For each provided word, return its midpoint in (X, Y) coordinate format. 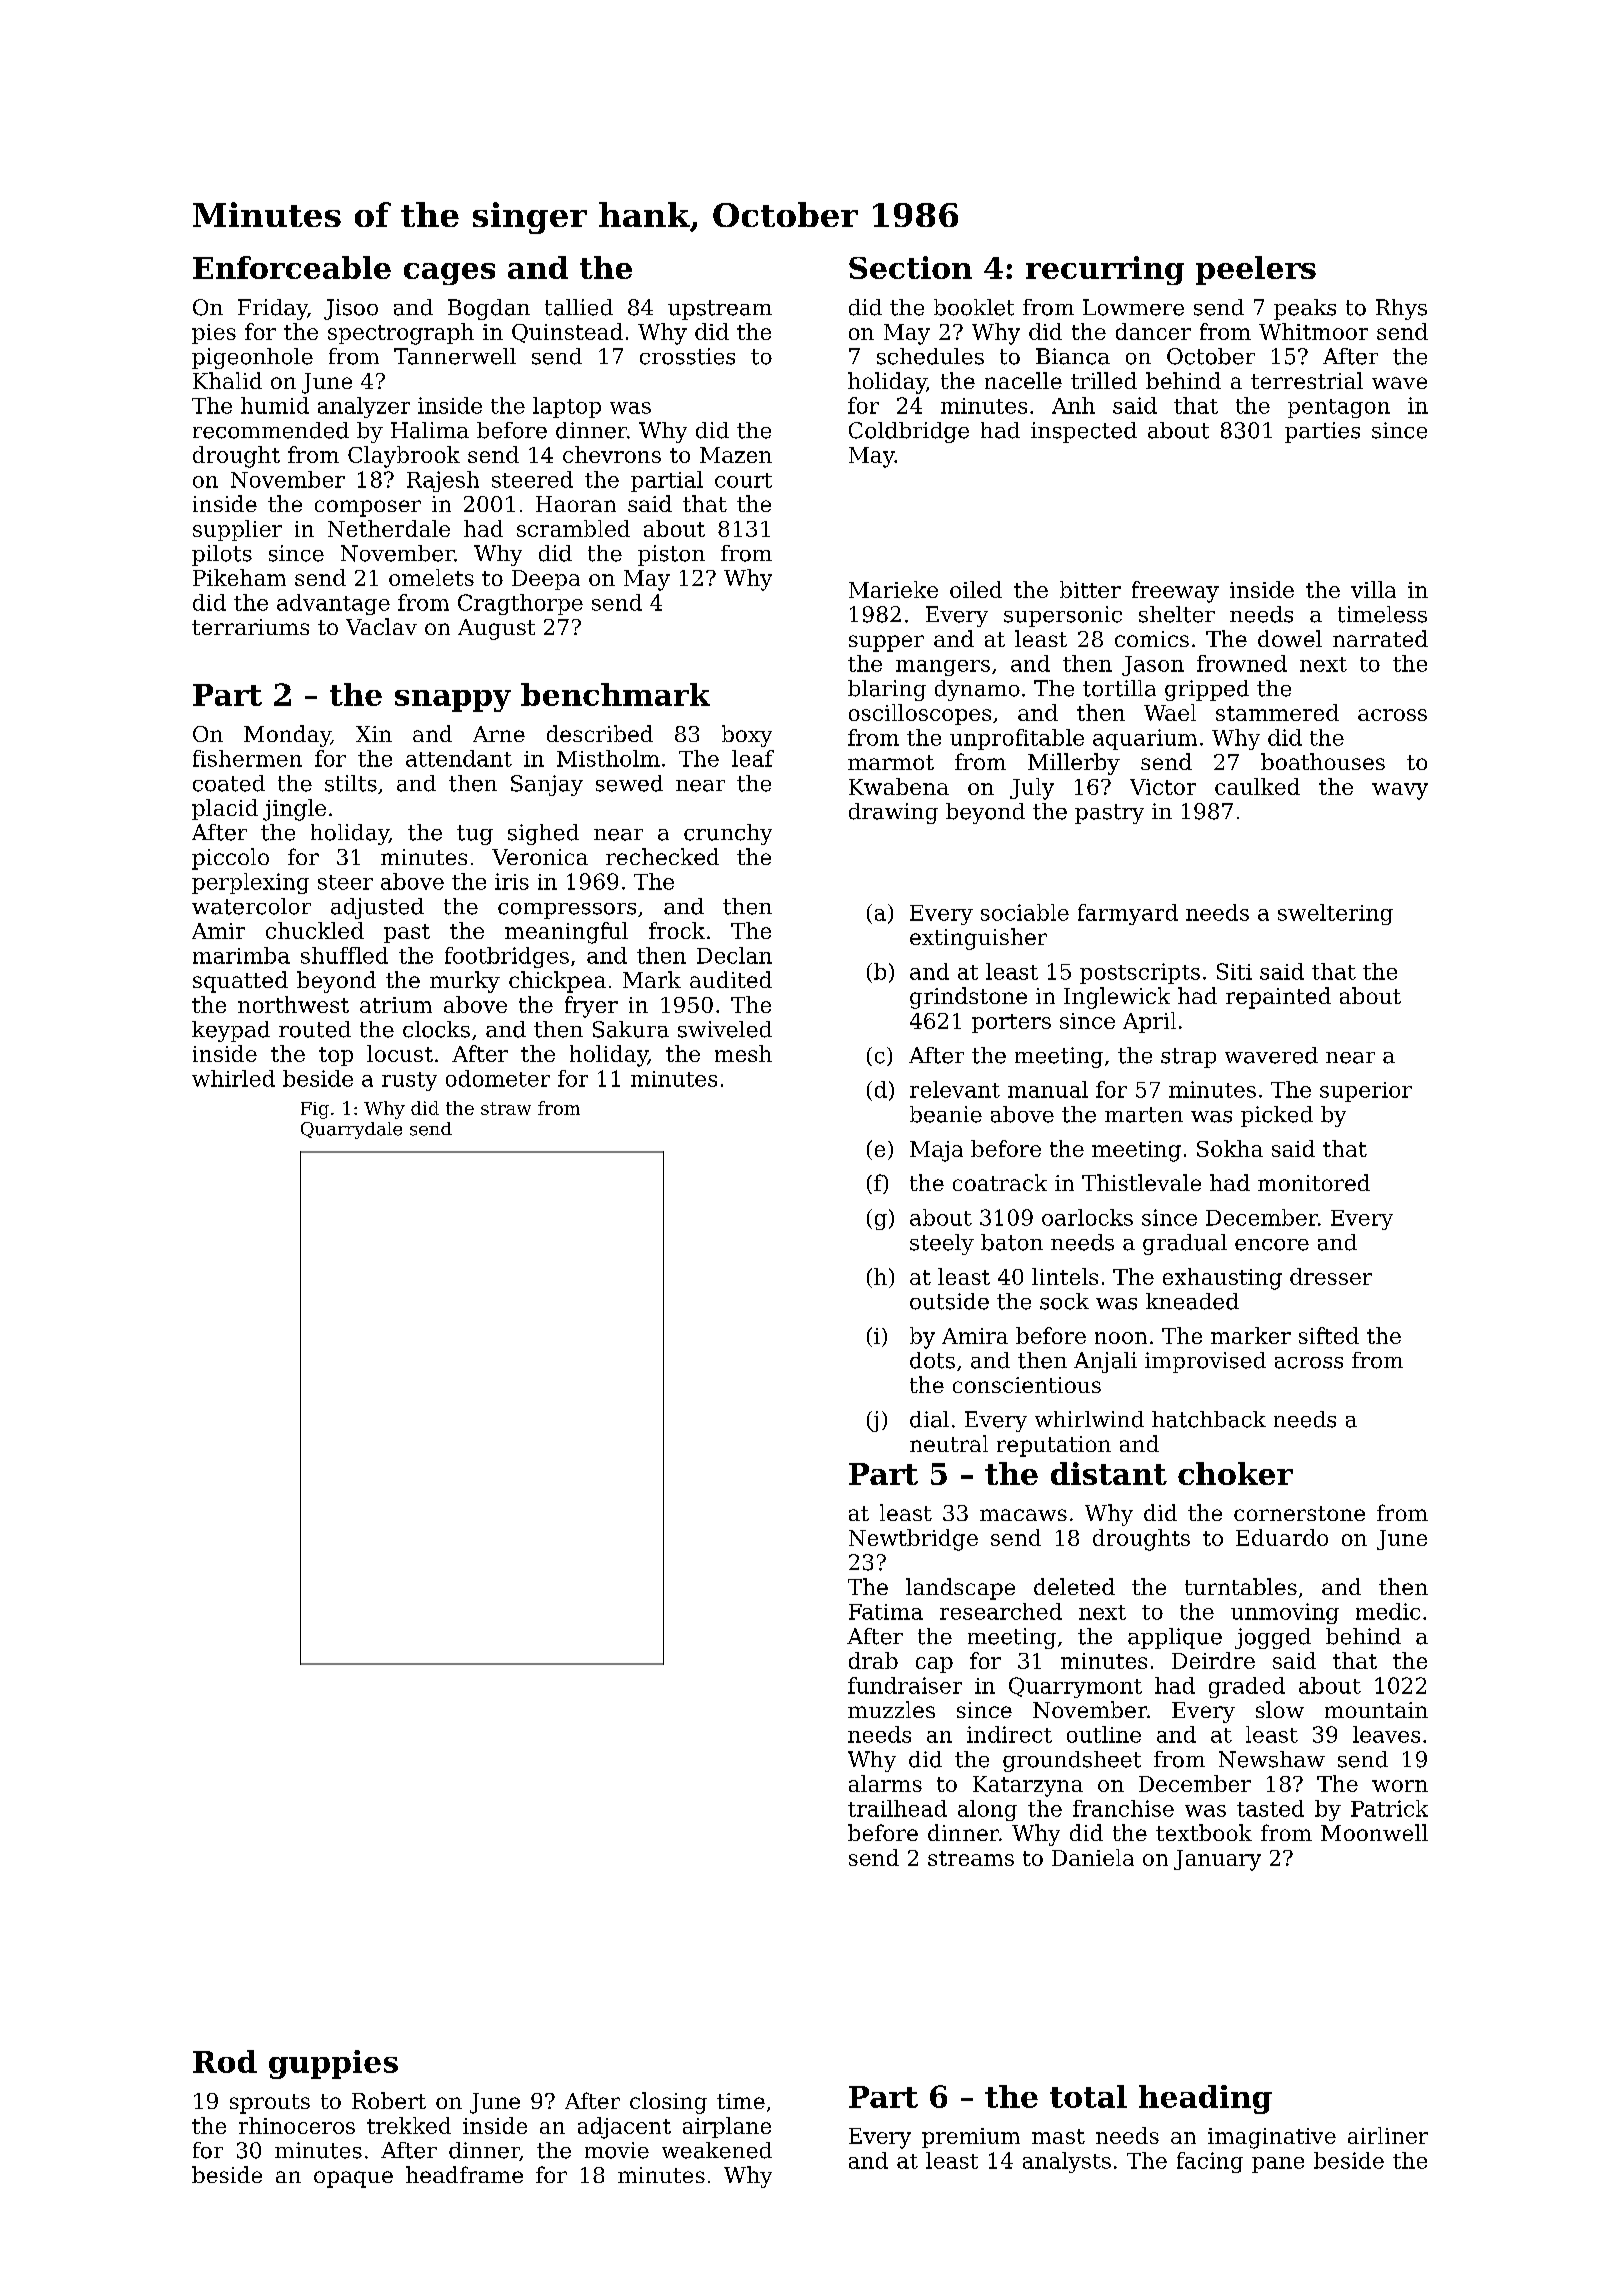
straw (506, 1108)
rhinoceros (297, 2125)
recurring (1105, 270)
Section (910, 267)
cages (449, 274)
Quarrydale (351, 1130)
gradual (1185, 1244)
